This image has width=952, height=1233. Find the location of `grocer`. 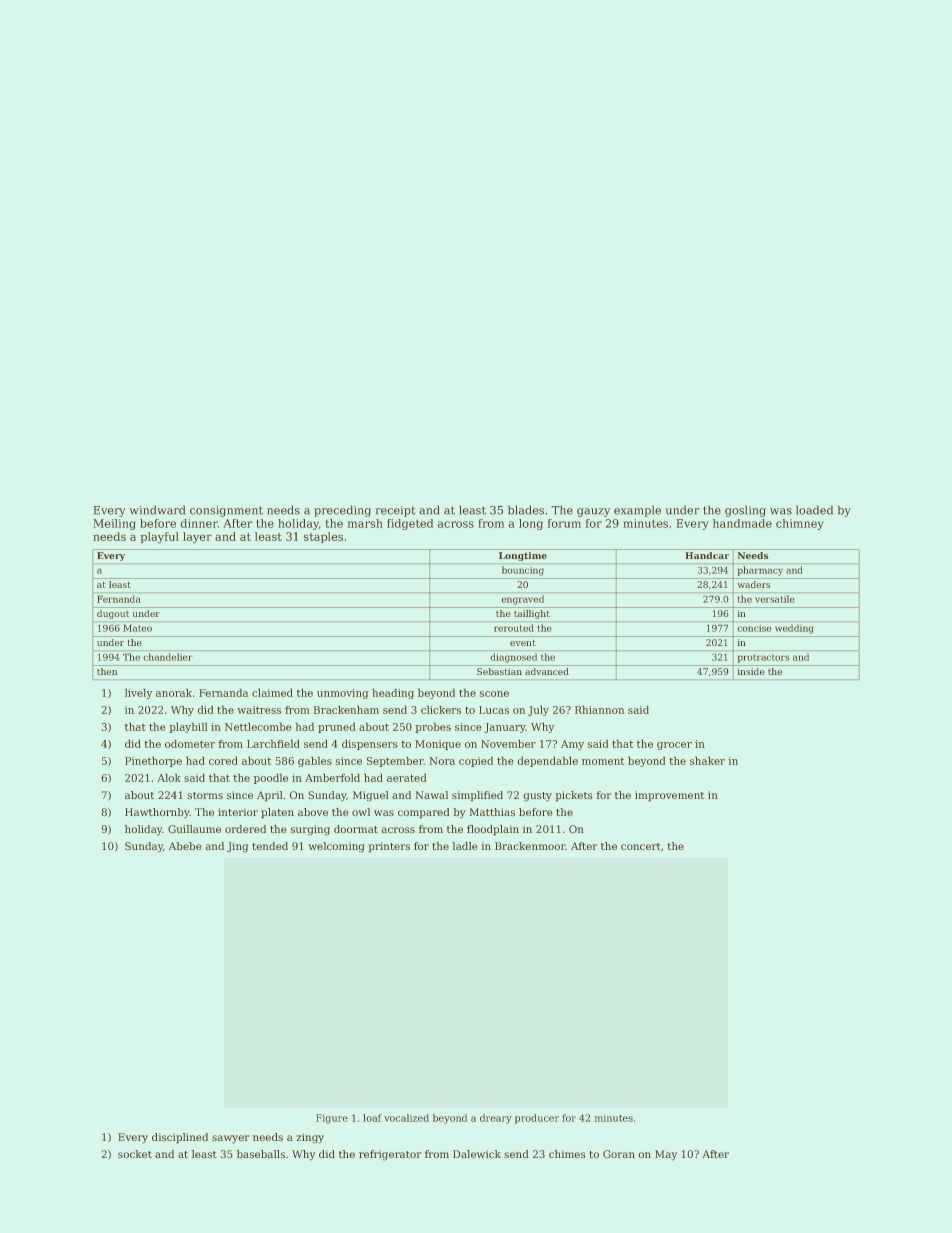

grocer is located at coordinates (674, 746).
